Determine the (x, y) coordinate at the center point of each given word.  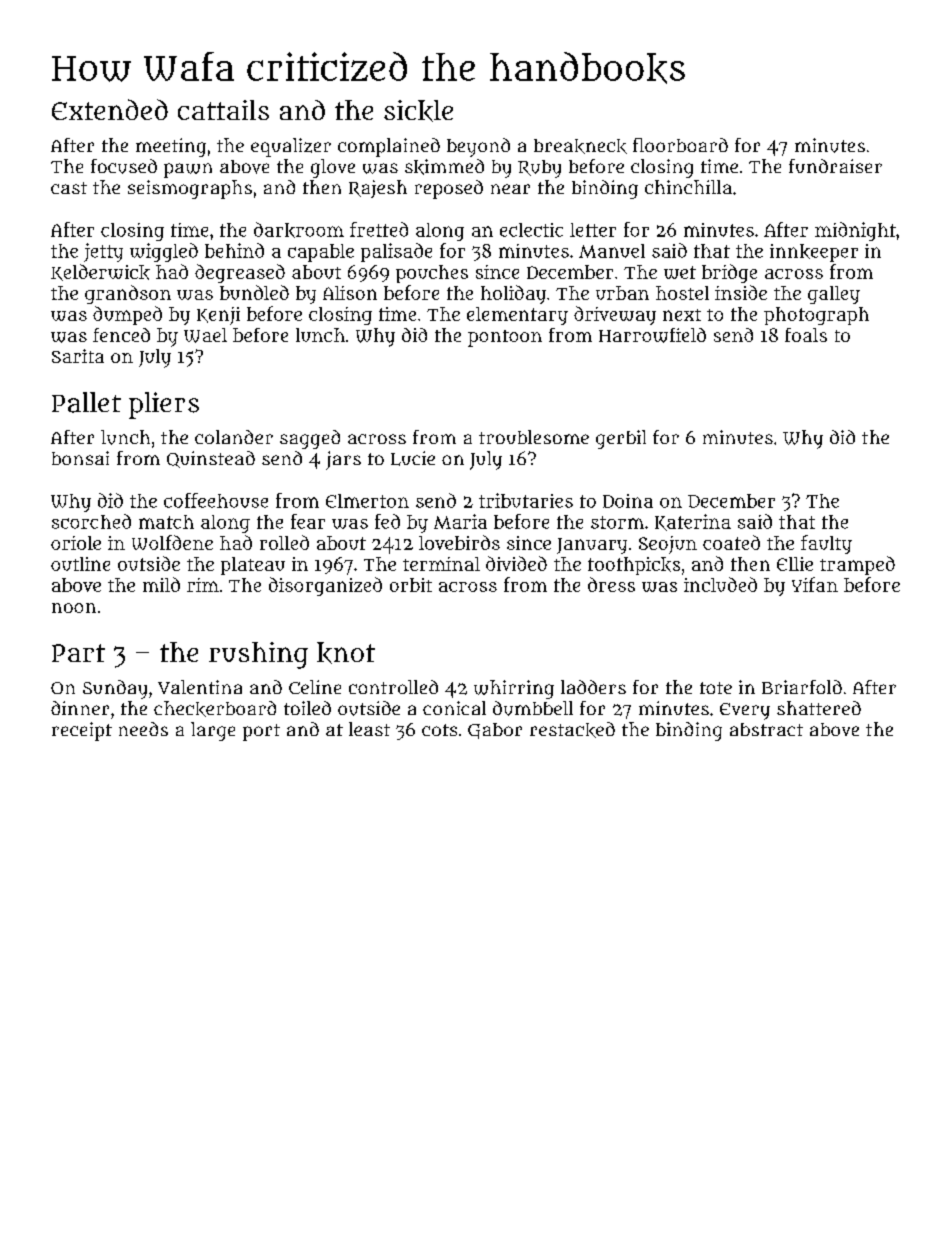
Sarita (78, 356)
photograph (816, 316)
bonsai (80, 458)
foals (806, 335)
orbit (411, 585)
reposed (449, 189)
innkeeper (814, 253)
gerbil (621, 439)
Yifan (815, 584)
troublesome (534, 437)
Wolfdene (172, 542)
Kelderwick (100, 272)
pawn (188, 170)
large (213, 731)
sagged (310, 439)
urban (622, 293)
